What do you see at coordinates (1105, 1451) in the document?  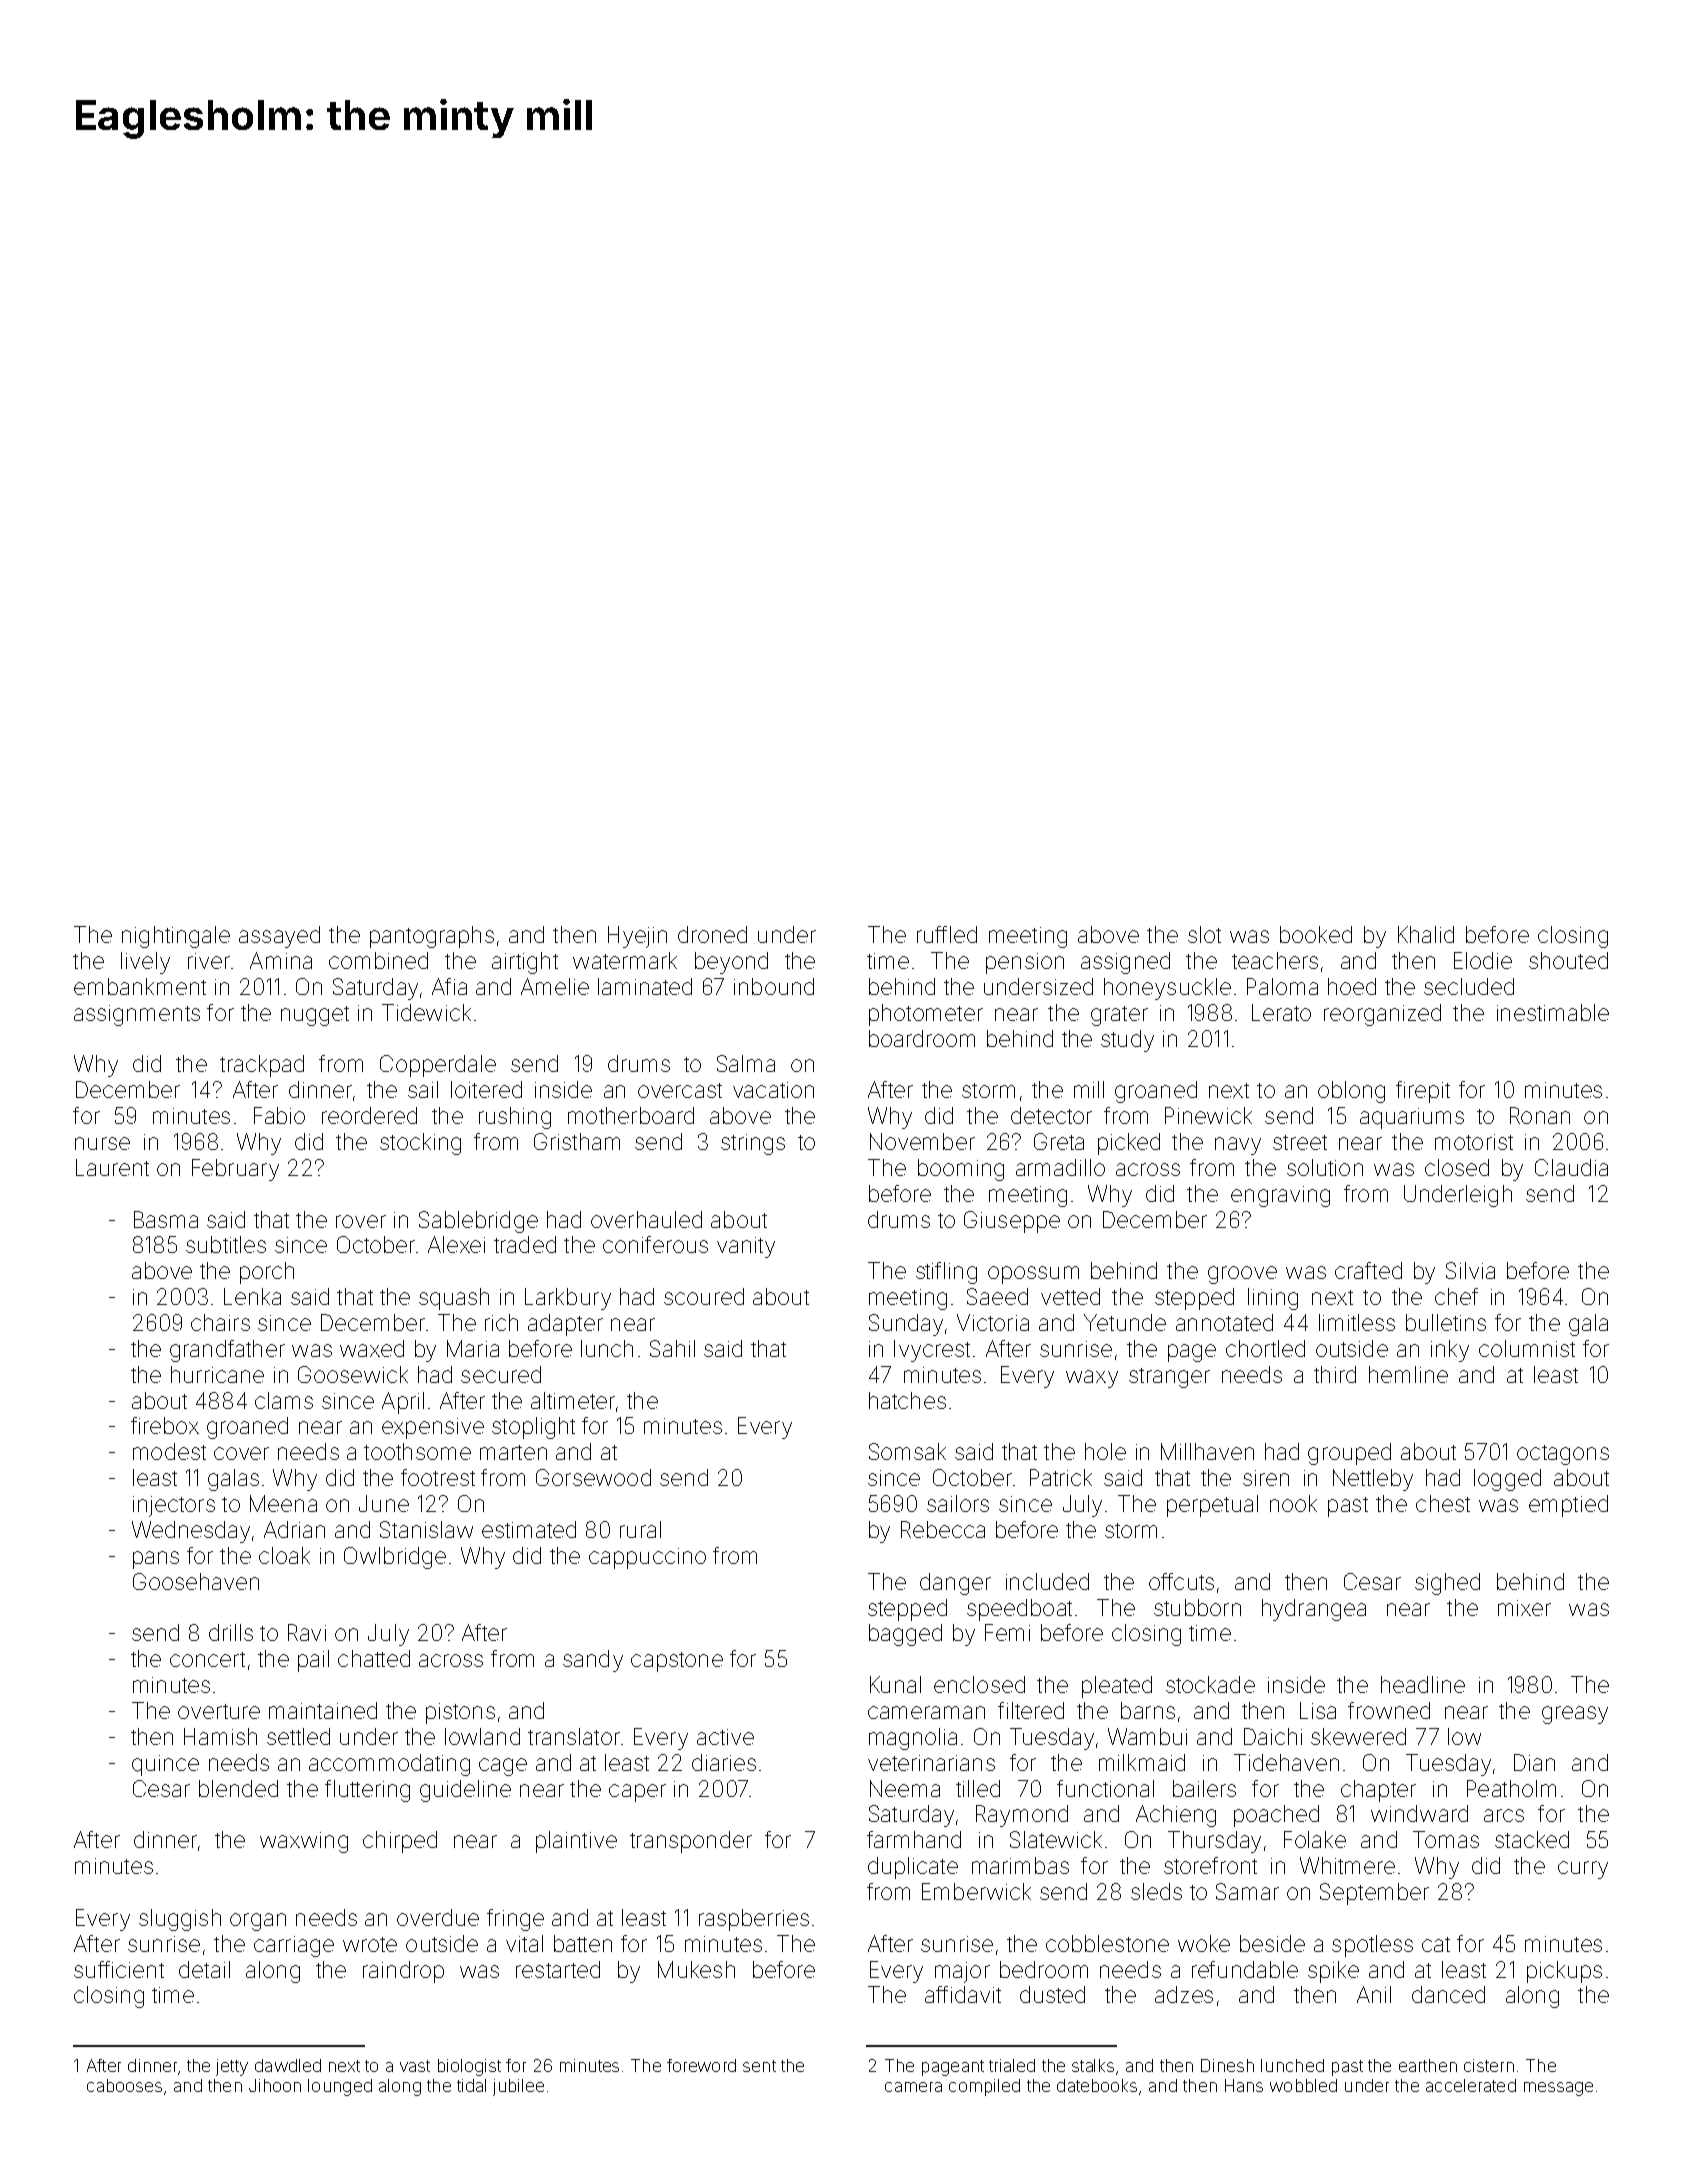 I see `hole` at bounding box center [1105, 1451].
